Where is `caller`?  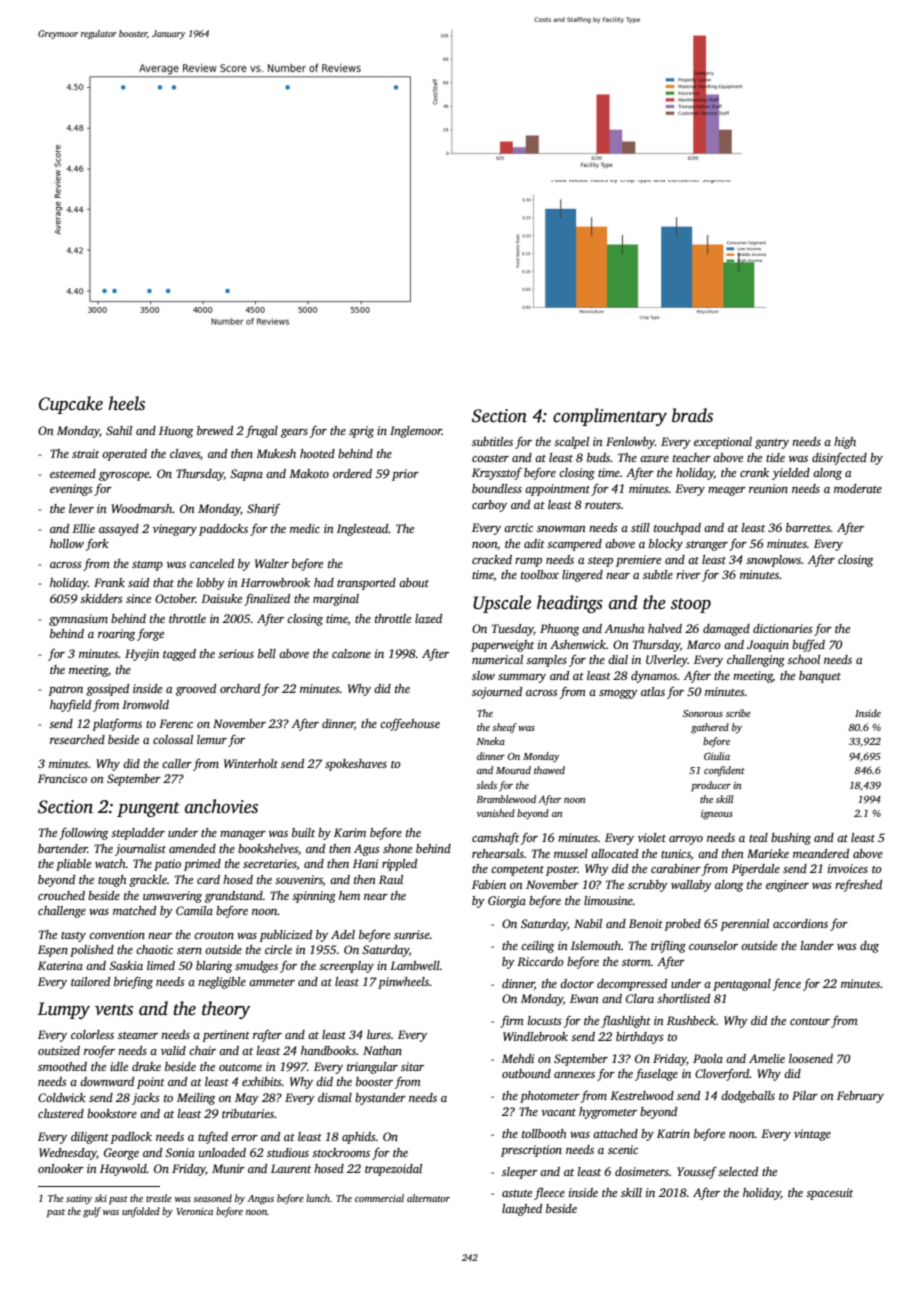 caller is located at coordinates (177, 763).
